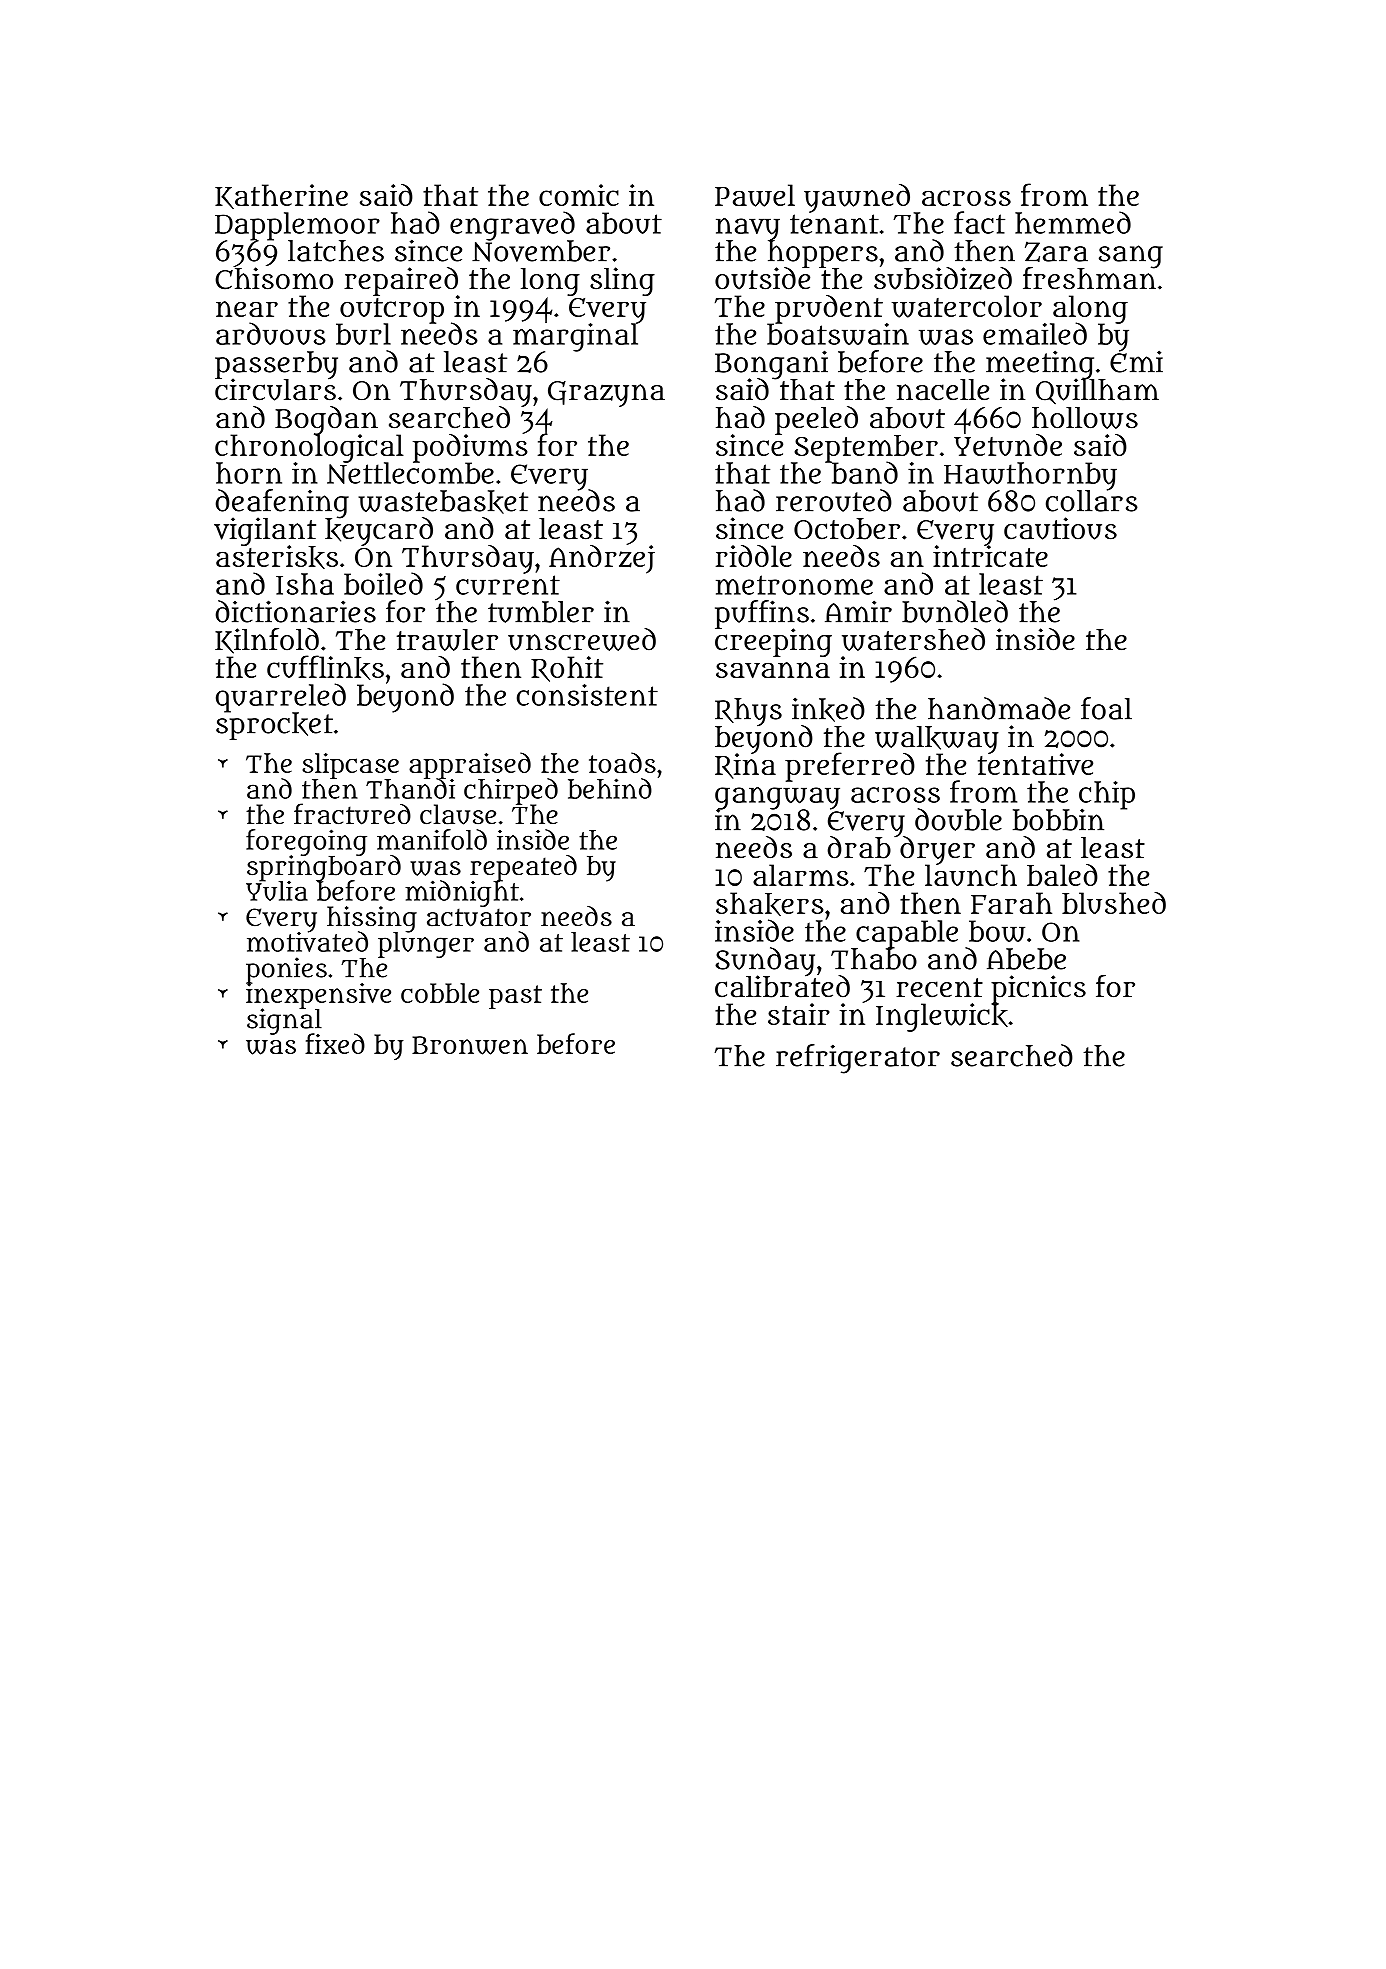  I want to click on peeled, so click(816, 420).
